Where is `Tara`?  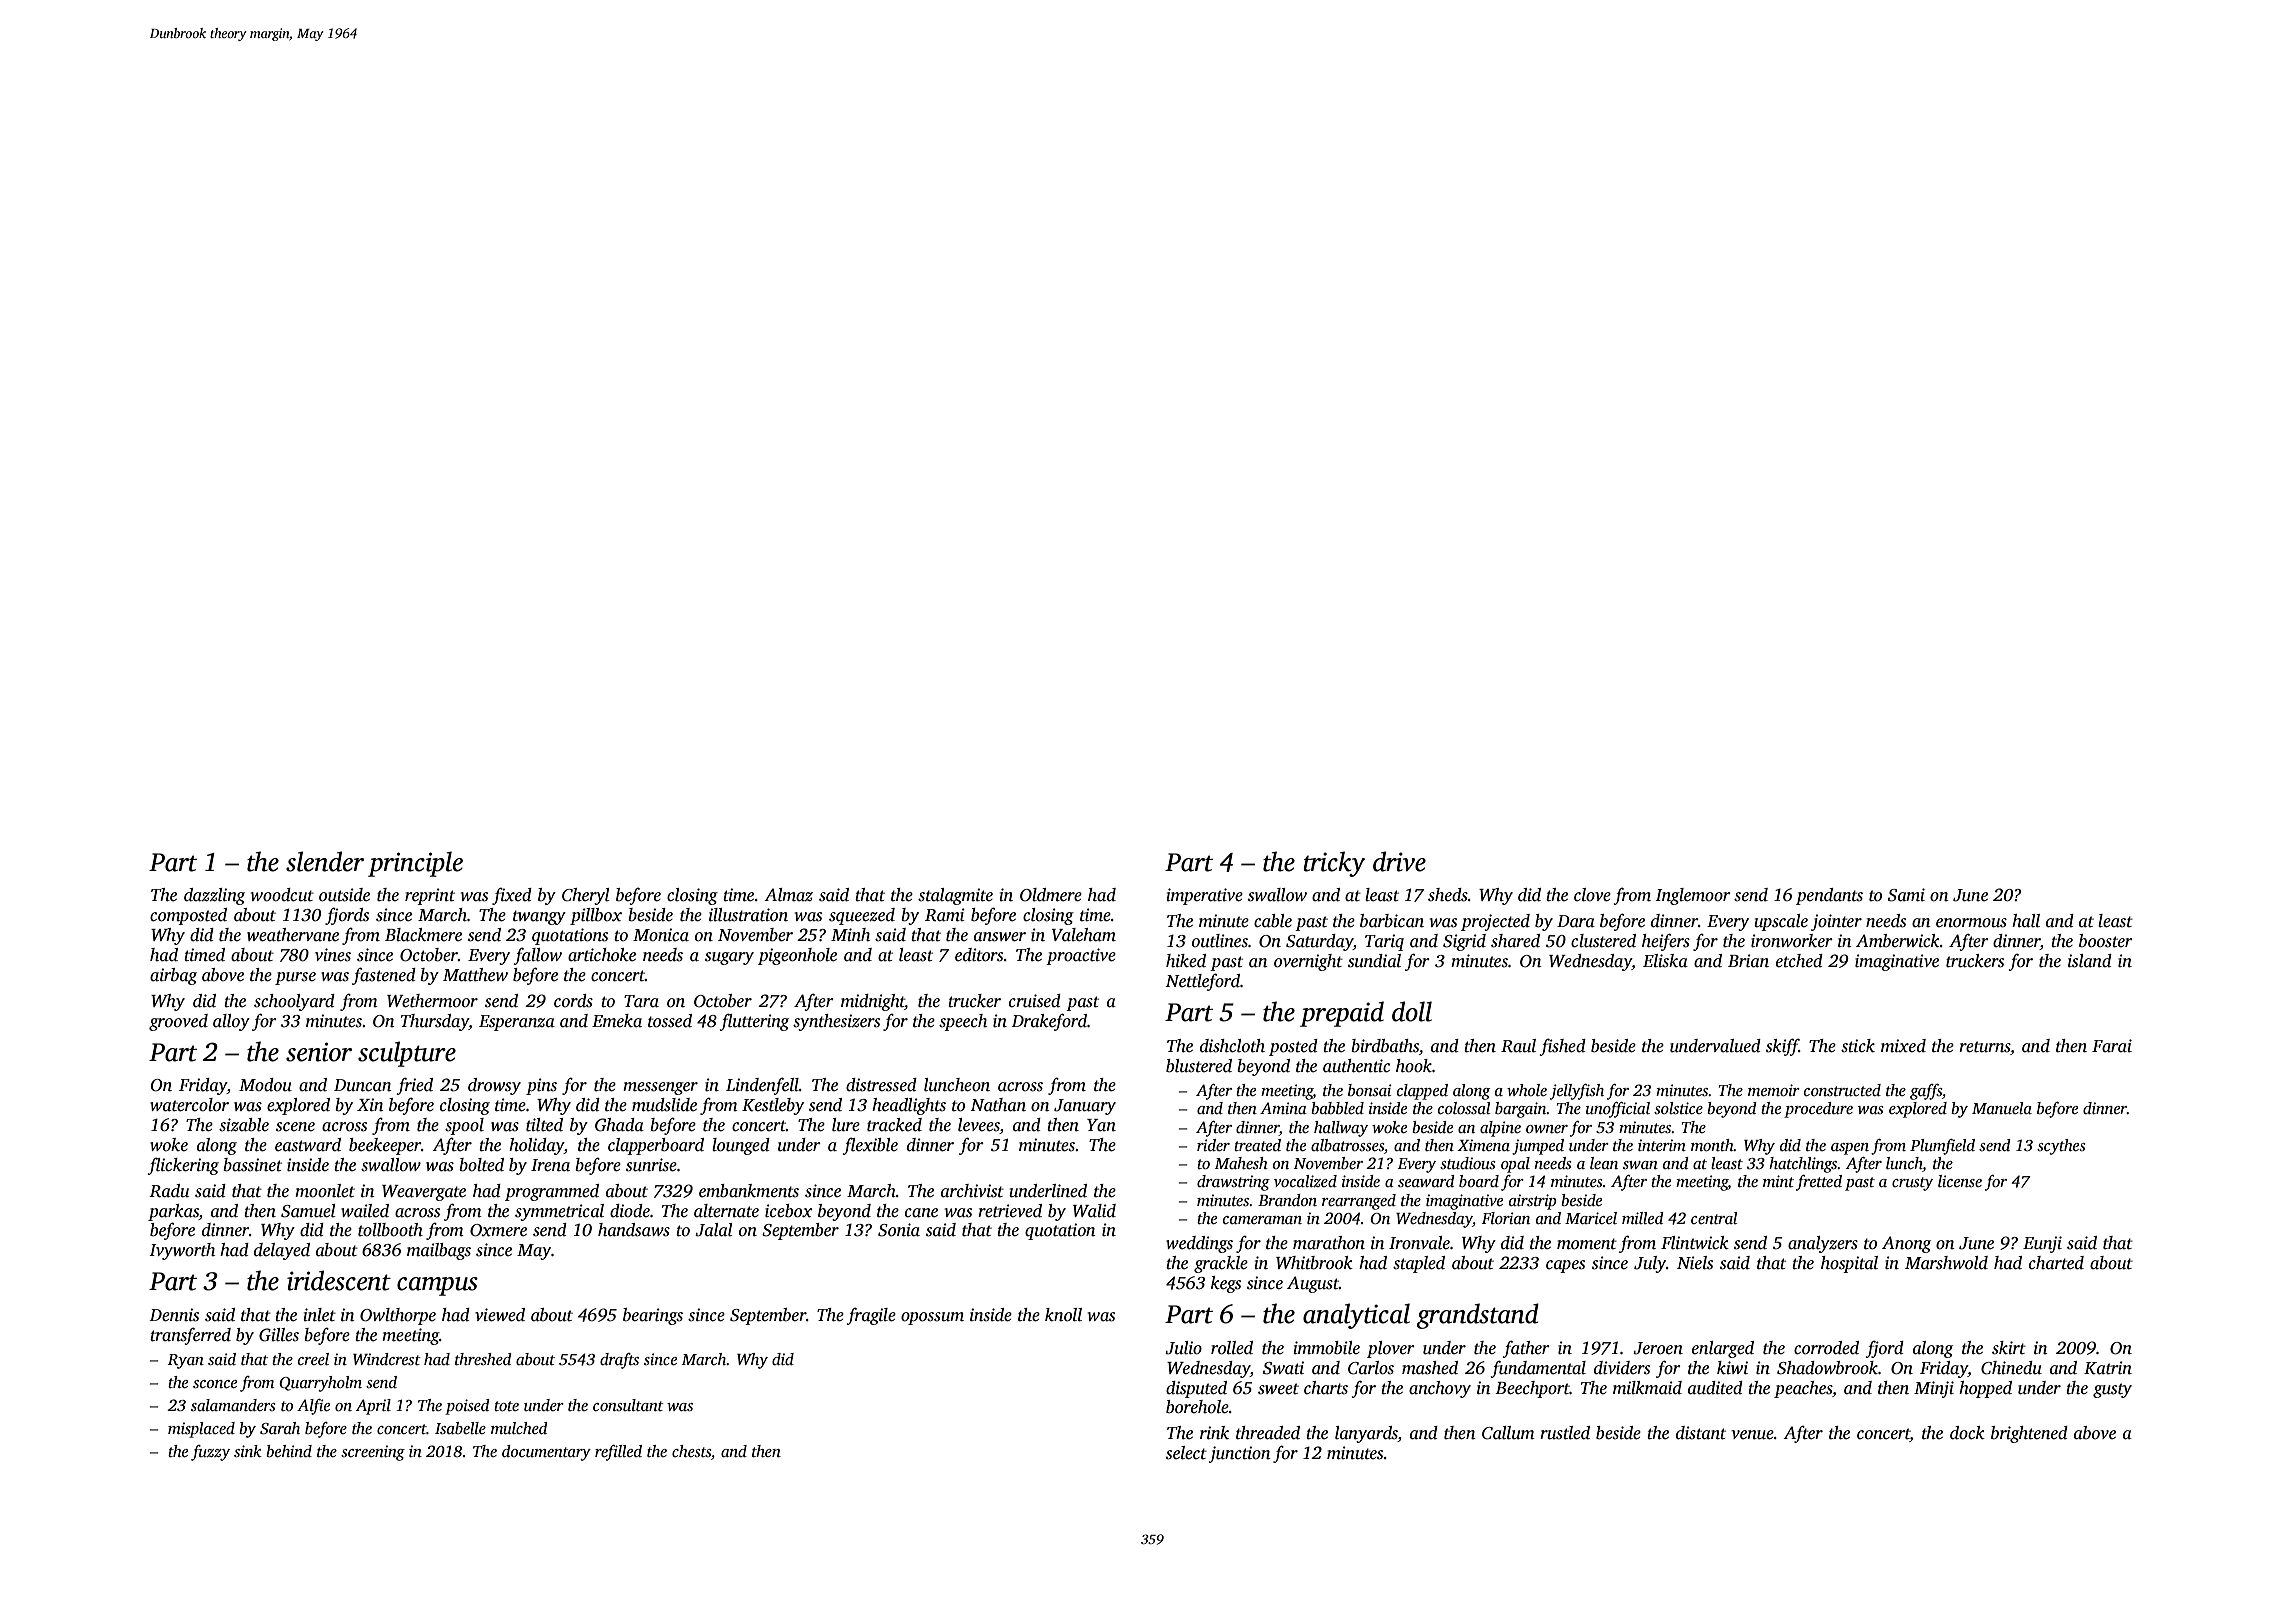 Tara is located at coordinates (641, 1001).
